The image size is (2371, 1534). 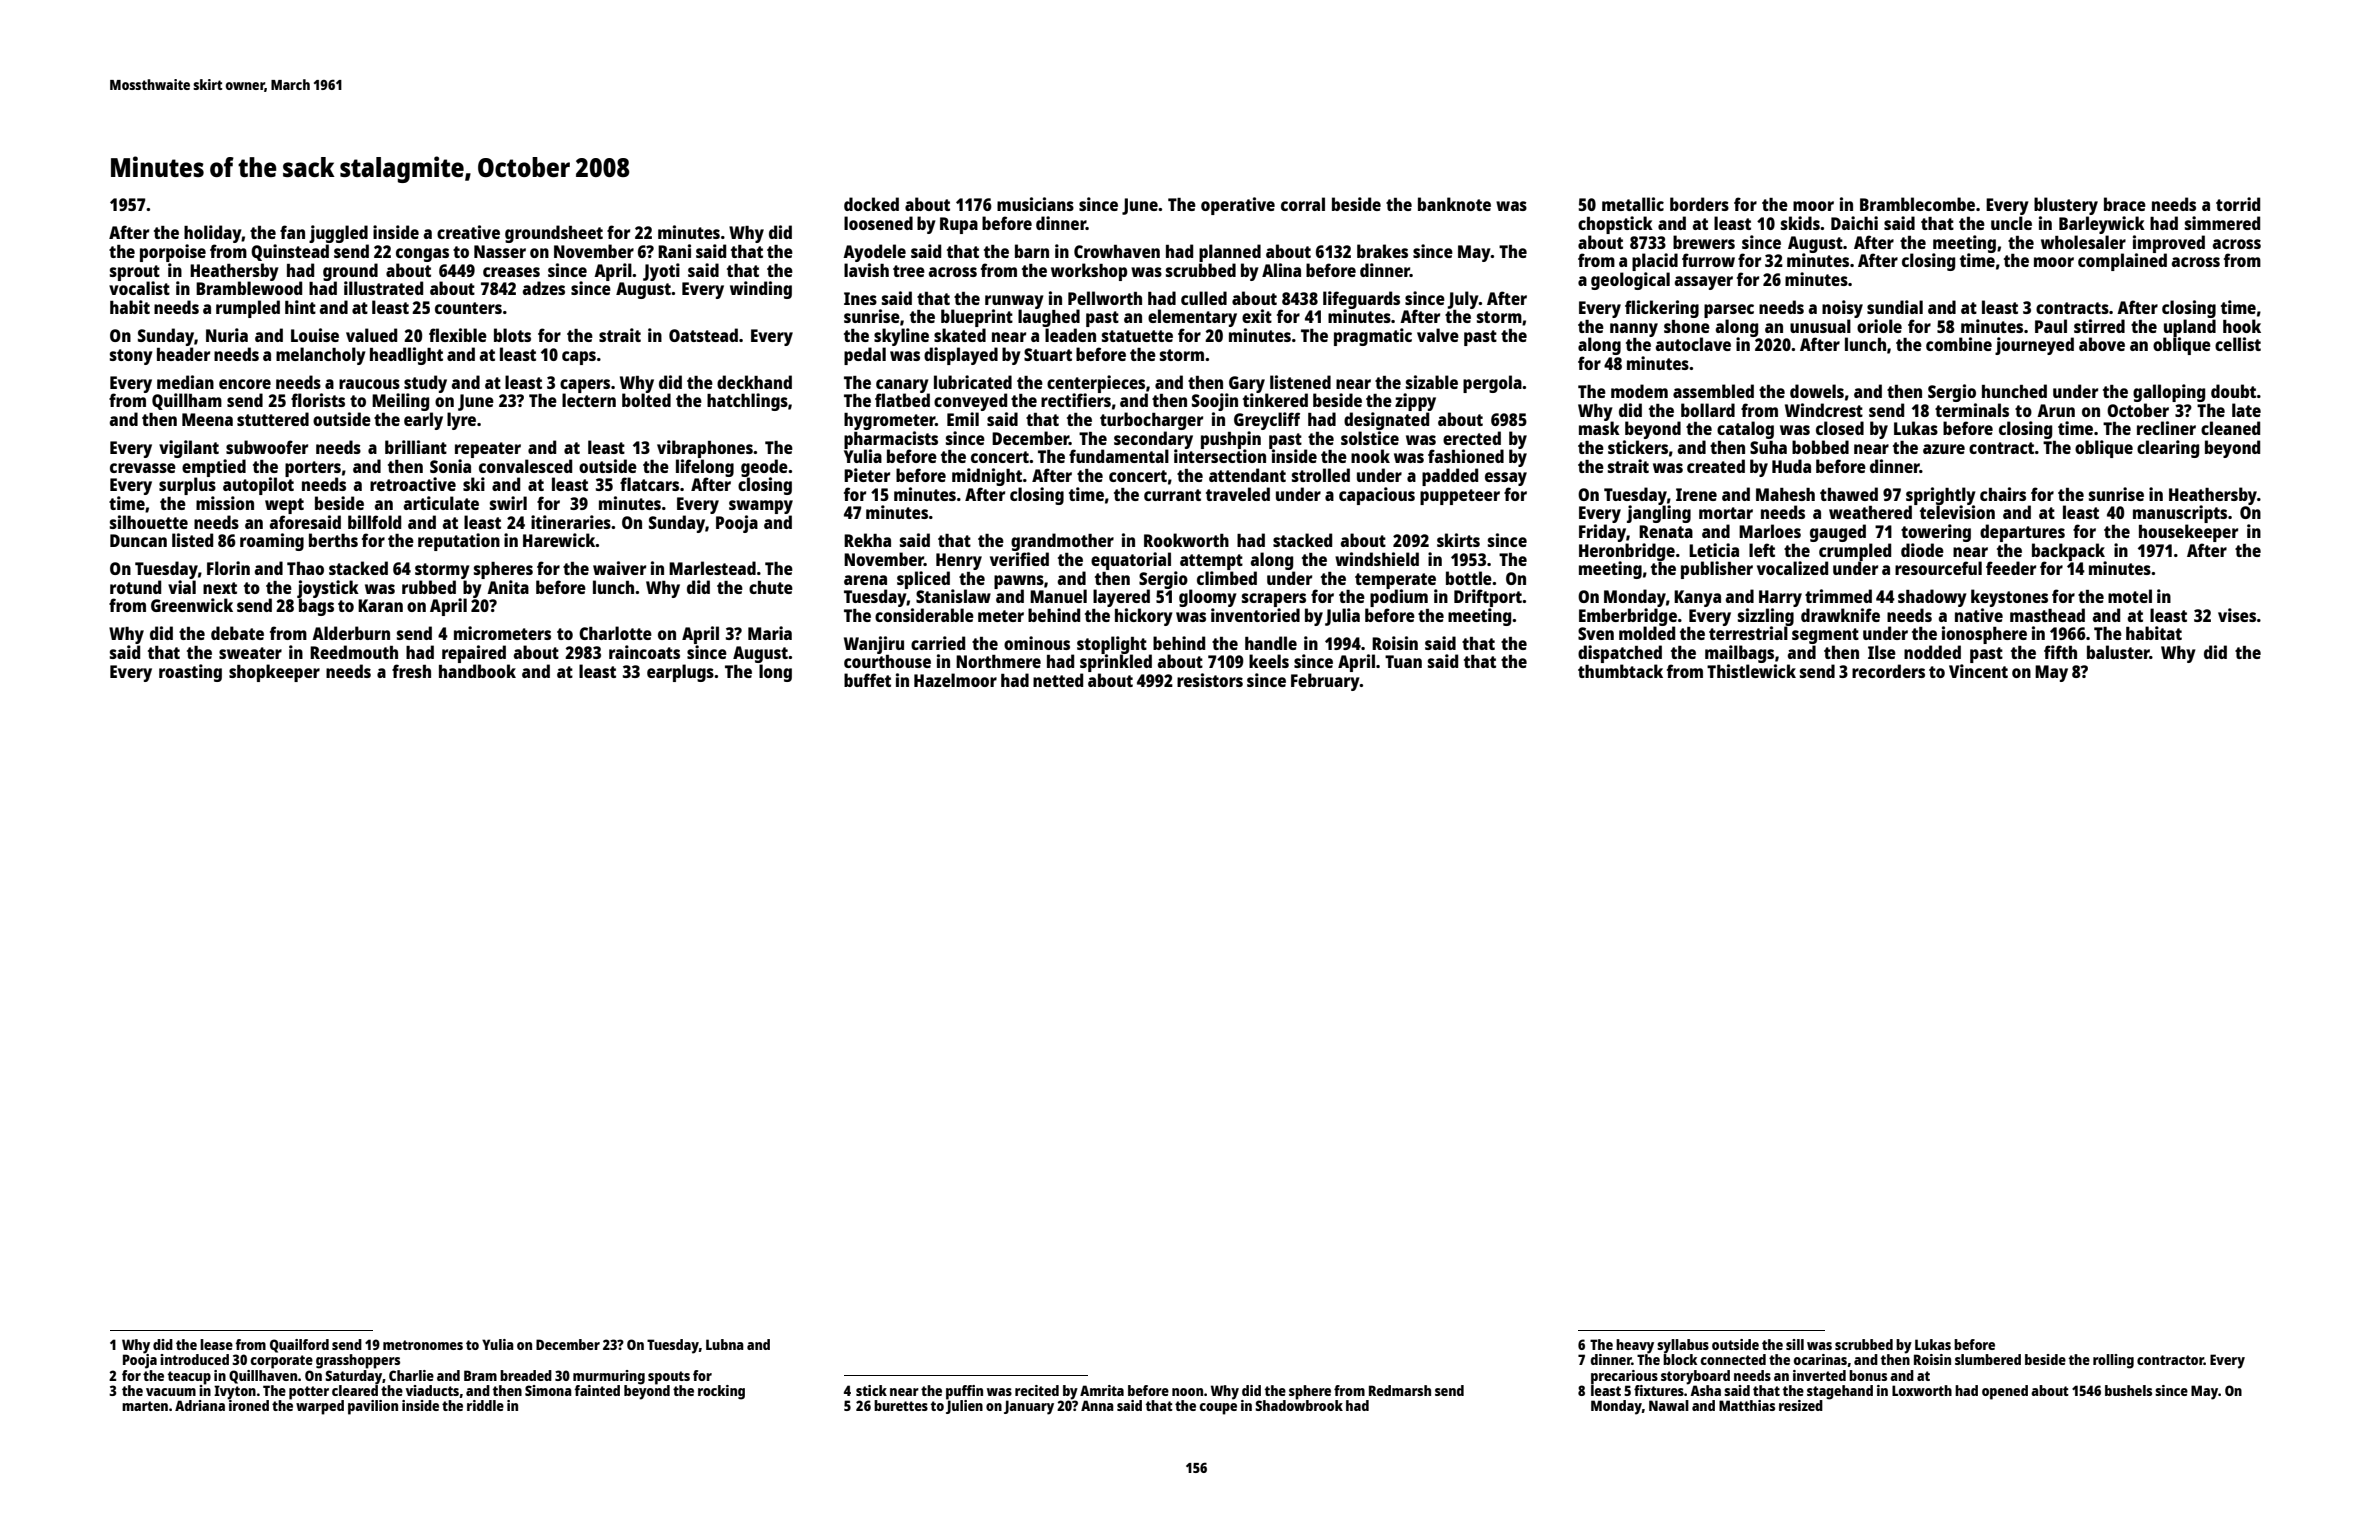 What do you see at coordinates (1325, 682) in the image?
I see `February` at bounding box center [1325, 682].
